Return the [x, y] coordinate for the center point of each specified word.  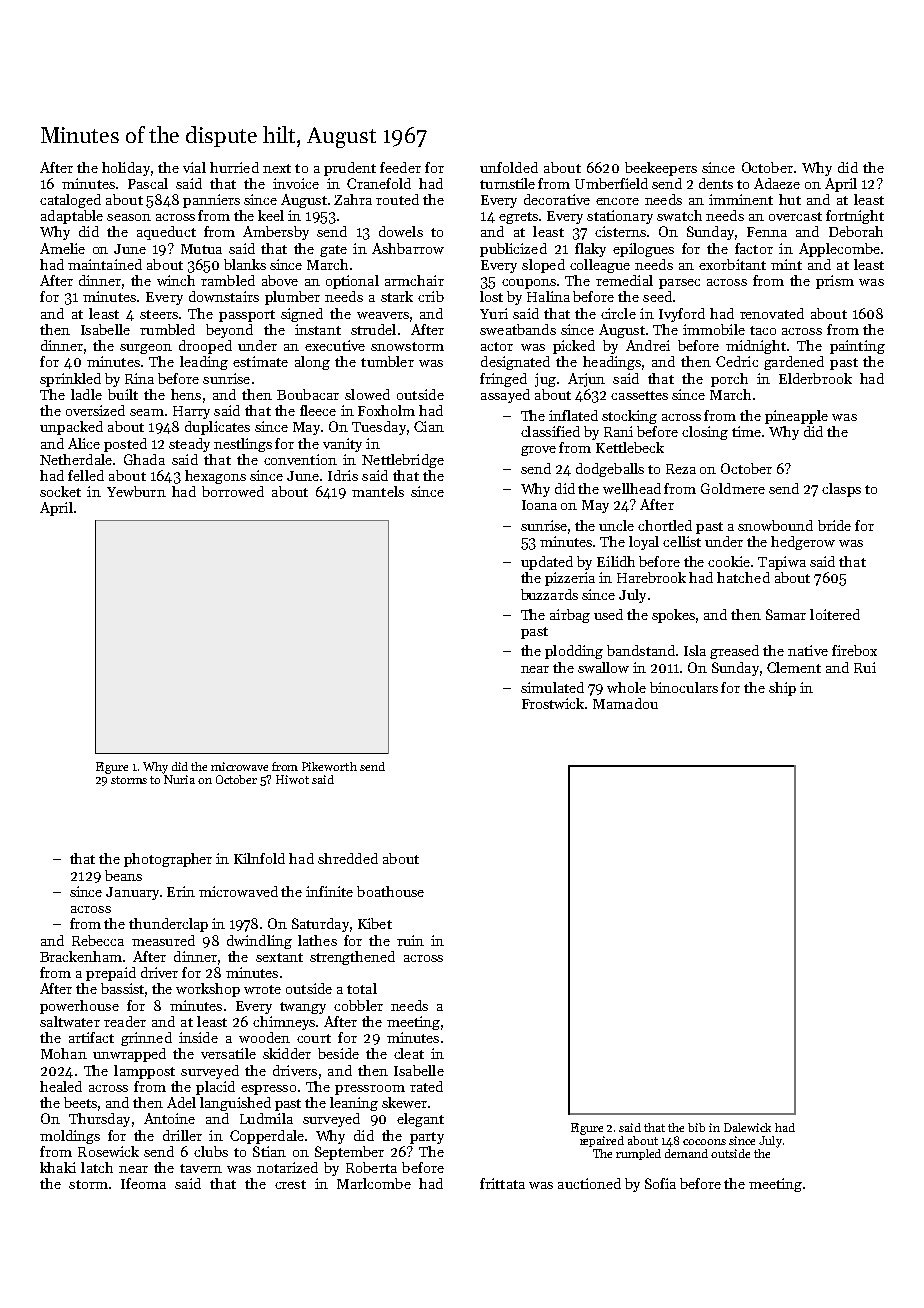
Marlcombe [374, 1183]
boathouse [390, 891]
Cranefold [379, 183]
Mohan [64, 1053]
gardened [794, 363]
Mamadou [625, 703]
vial [194, 167]
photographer [168, 860]
